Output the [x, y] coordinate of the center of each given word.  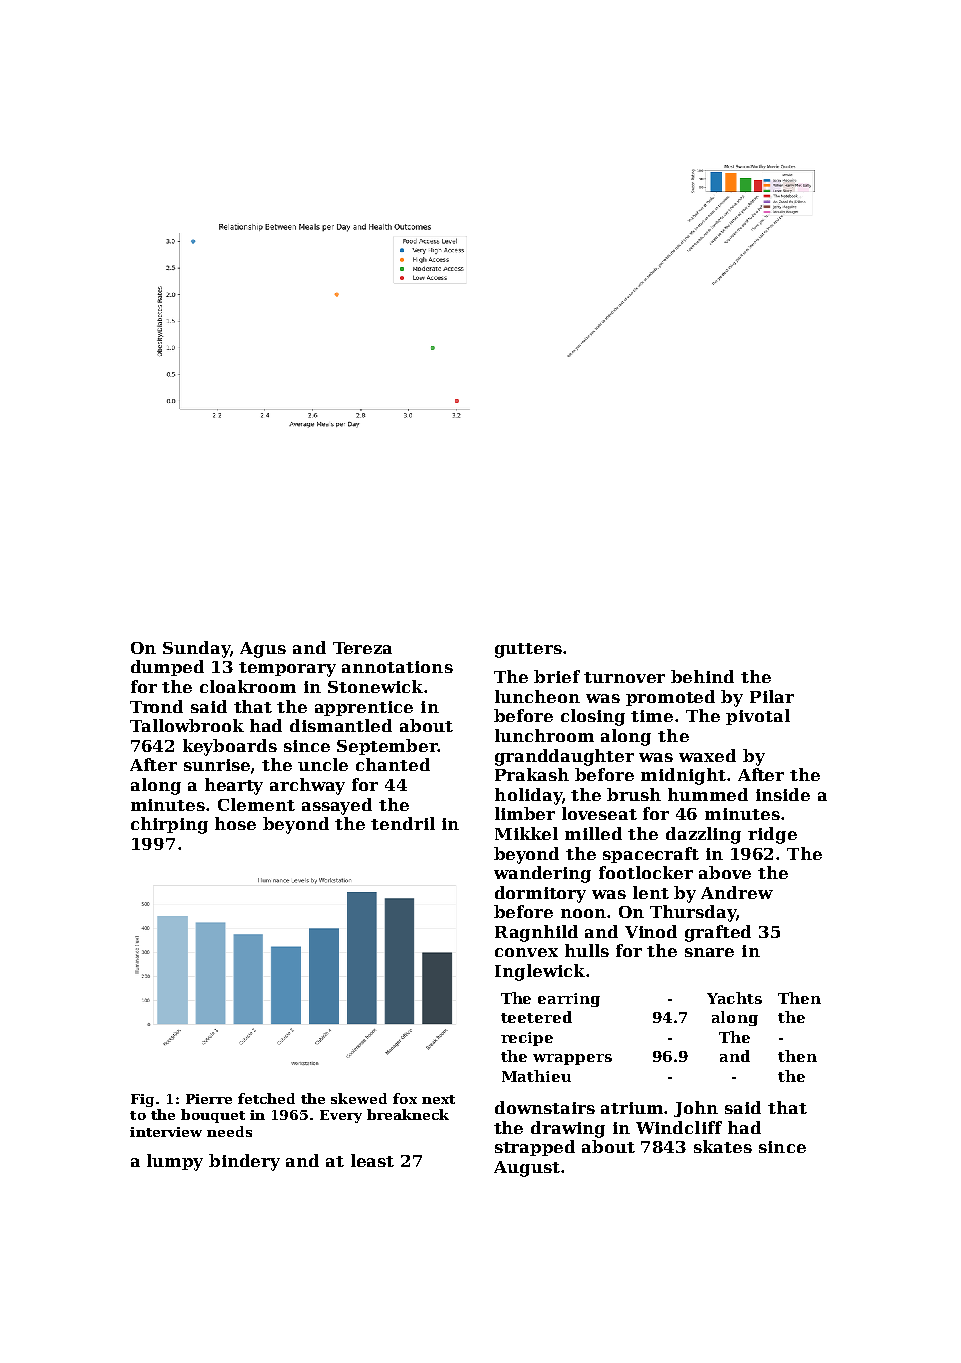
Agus [263, 650]
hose [235, 823]
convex [526, 952]
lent [651, 892]
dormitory [540, 894]
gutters [528, 650]
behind [702, 676]
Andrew [737, 892]
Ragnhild [536, 933]
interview [166, 1132]
